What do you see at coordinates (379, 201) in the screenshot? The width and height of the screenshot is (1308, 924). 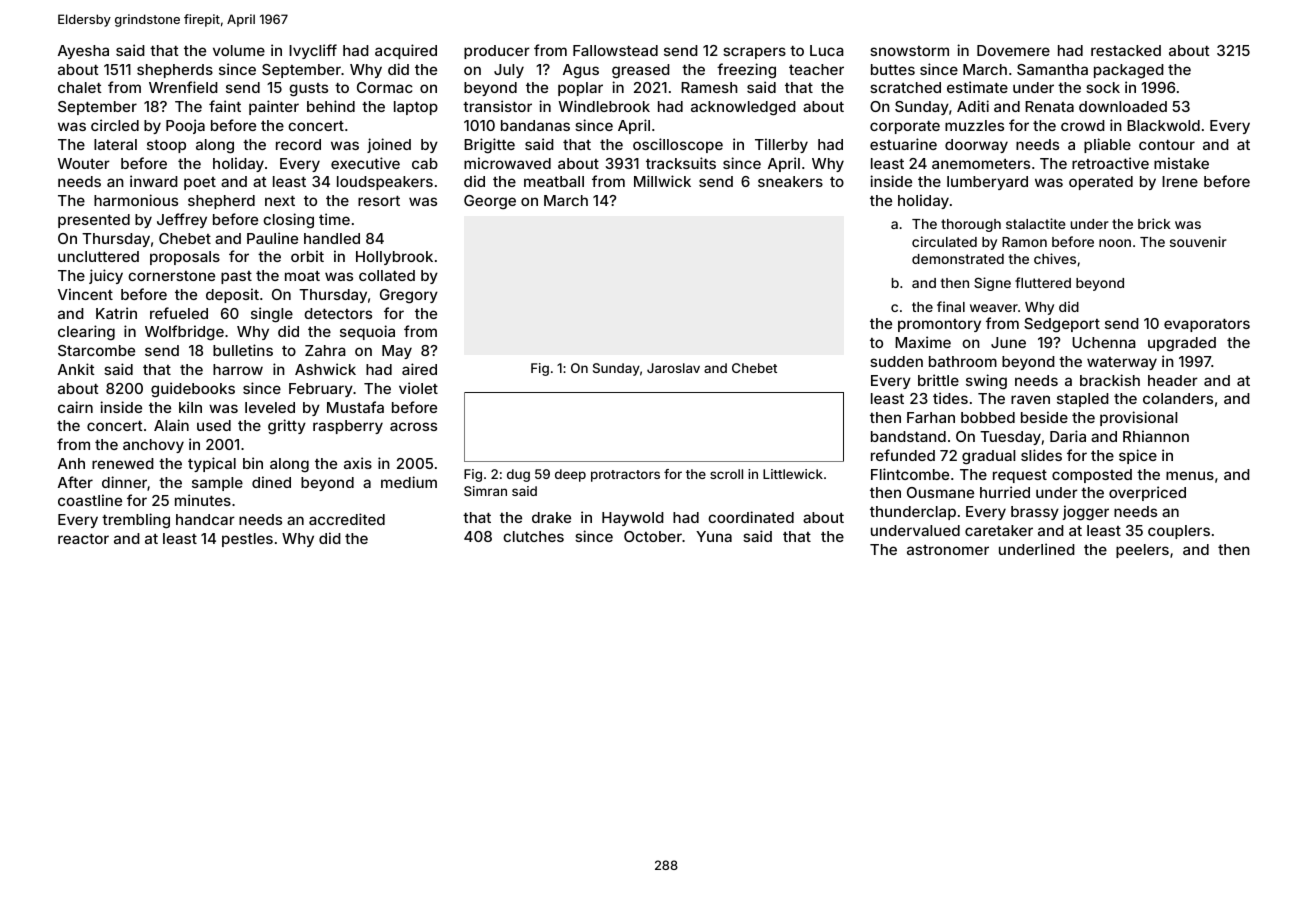 I see `resort` at bounding box center [379, 201].
